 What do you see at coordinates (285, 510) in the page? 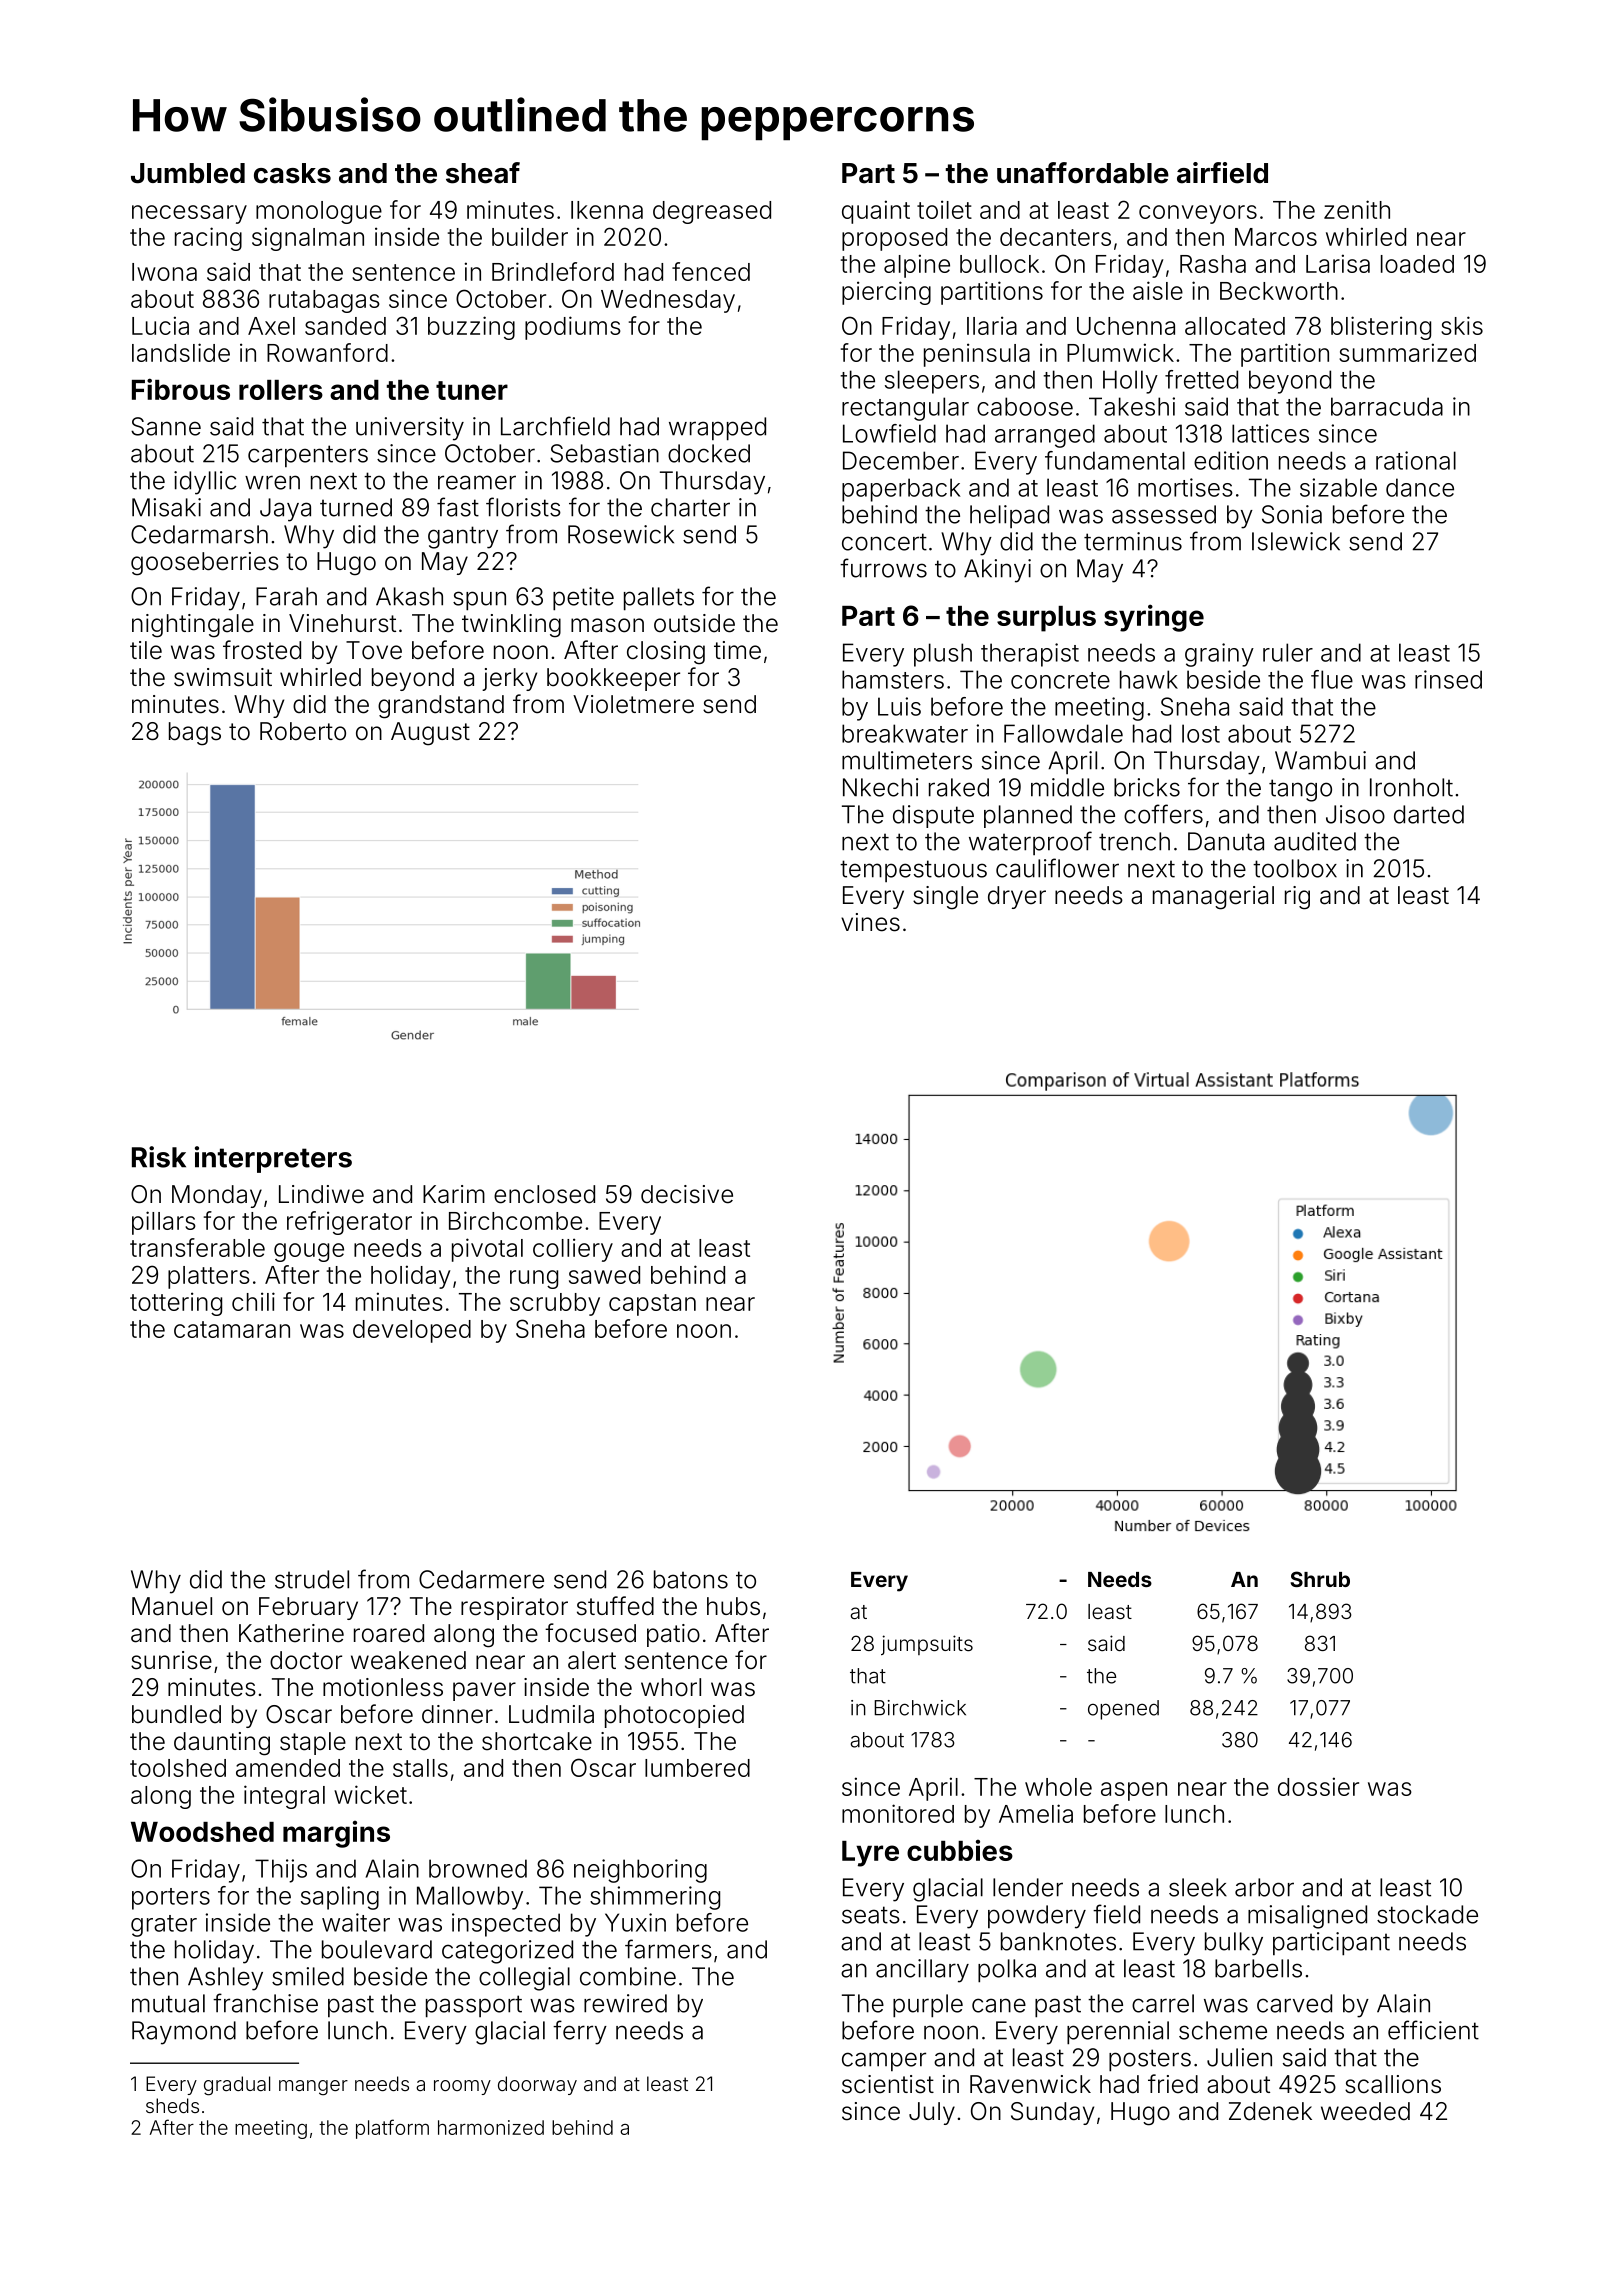
I see `Jaya` at bounding box center [285, 510].
